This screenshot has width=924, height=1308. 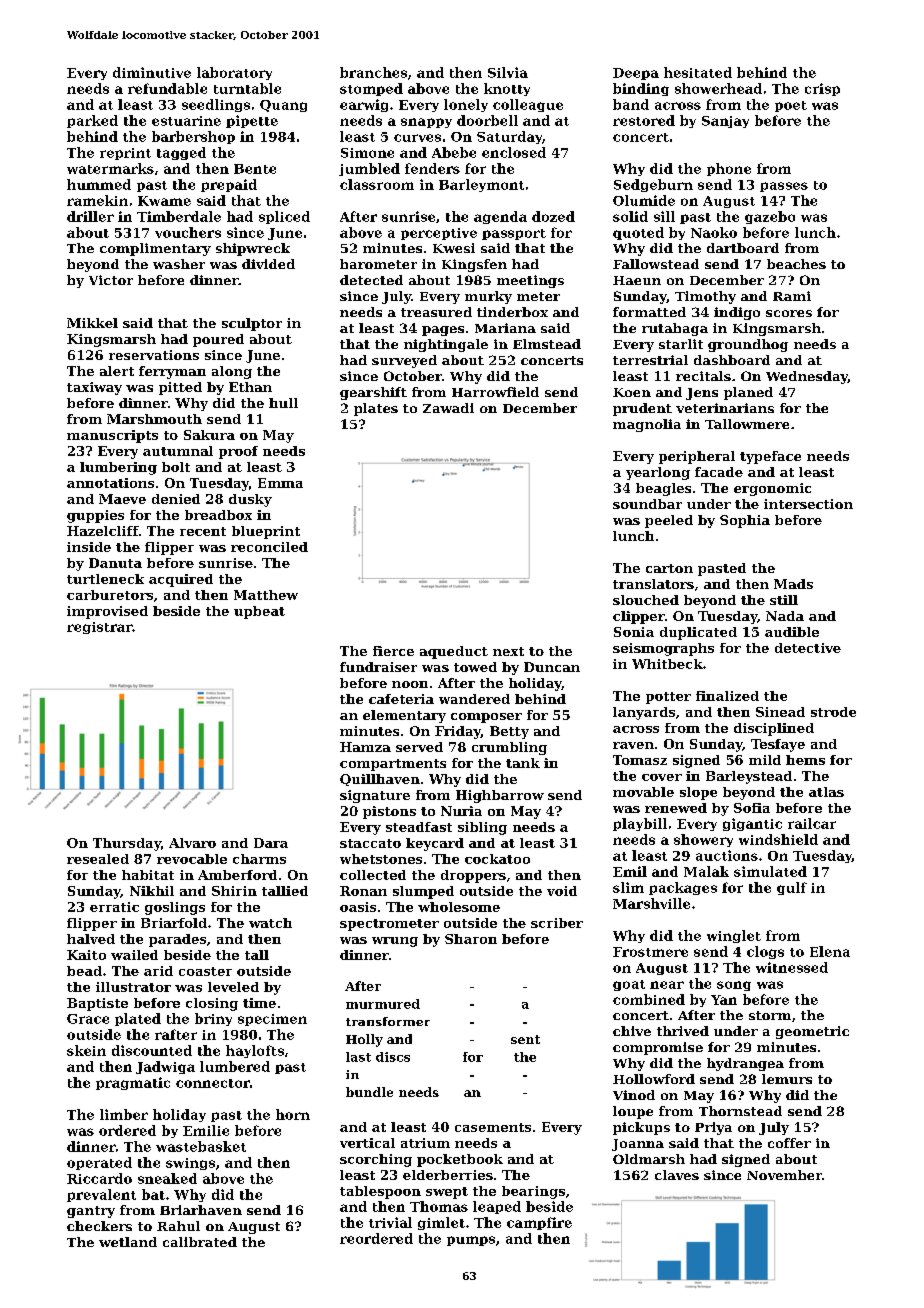 What do you see at coordinates (380, 1192) in the screenshot?
I see `tablespoon` at bounding box center [380, 1192].
